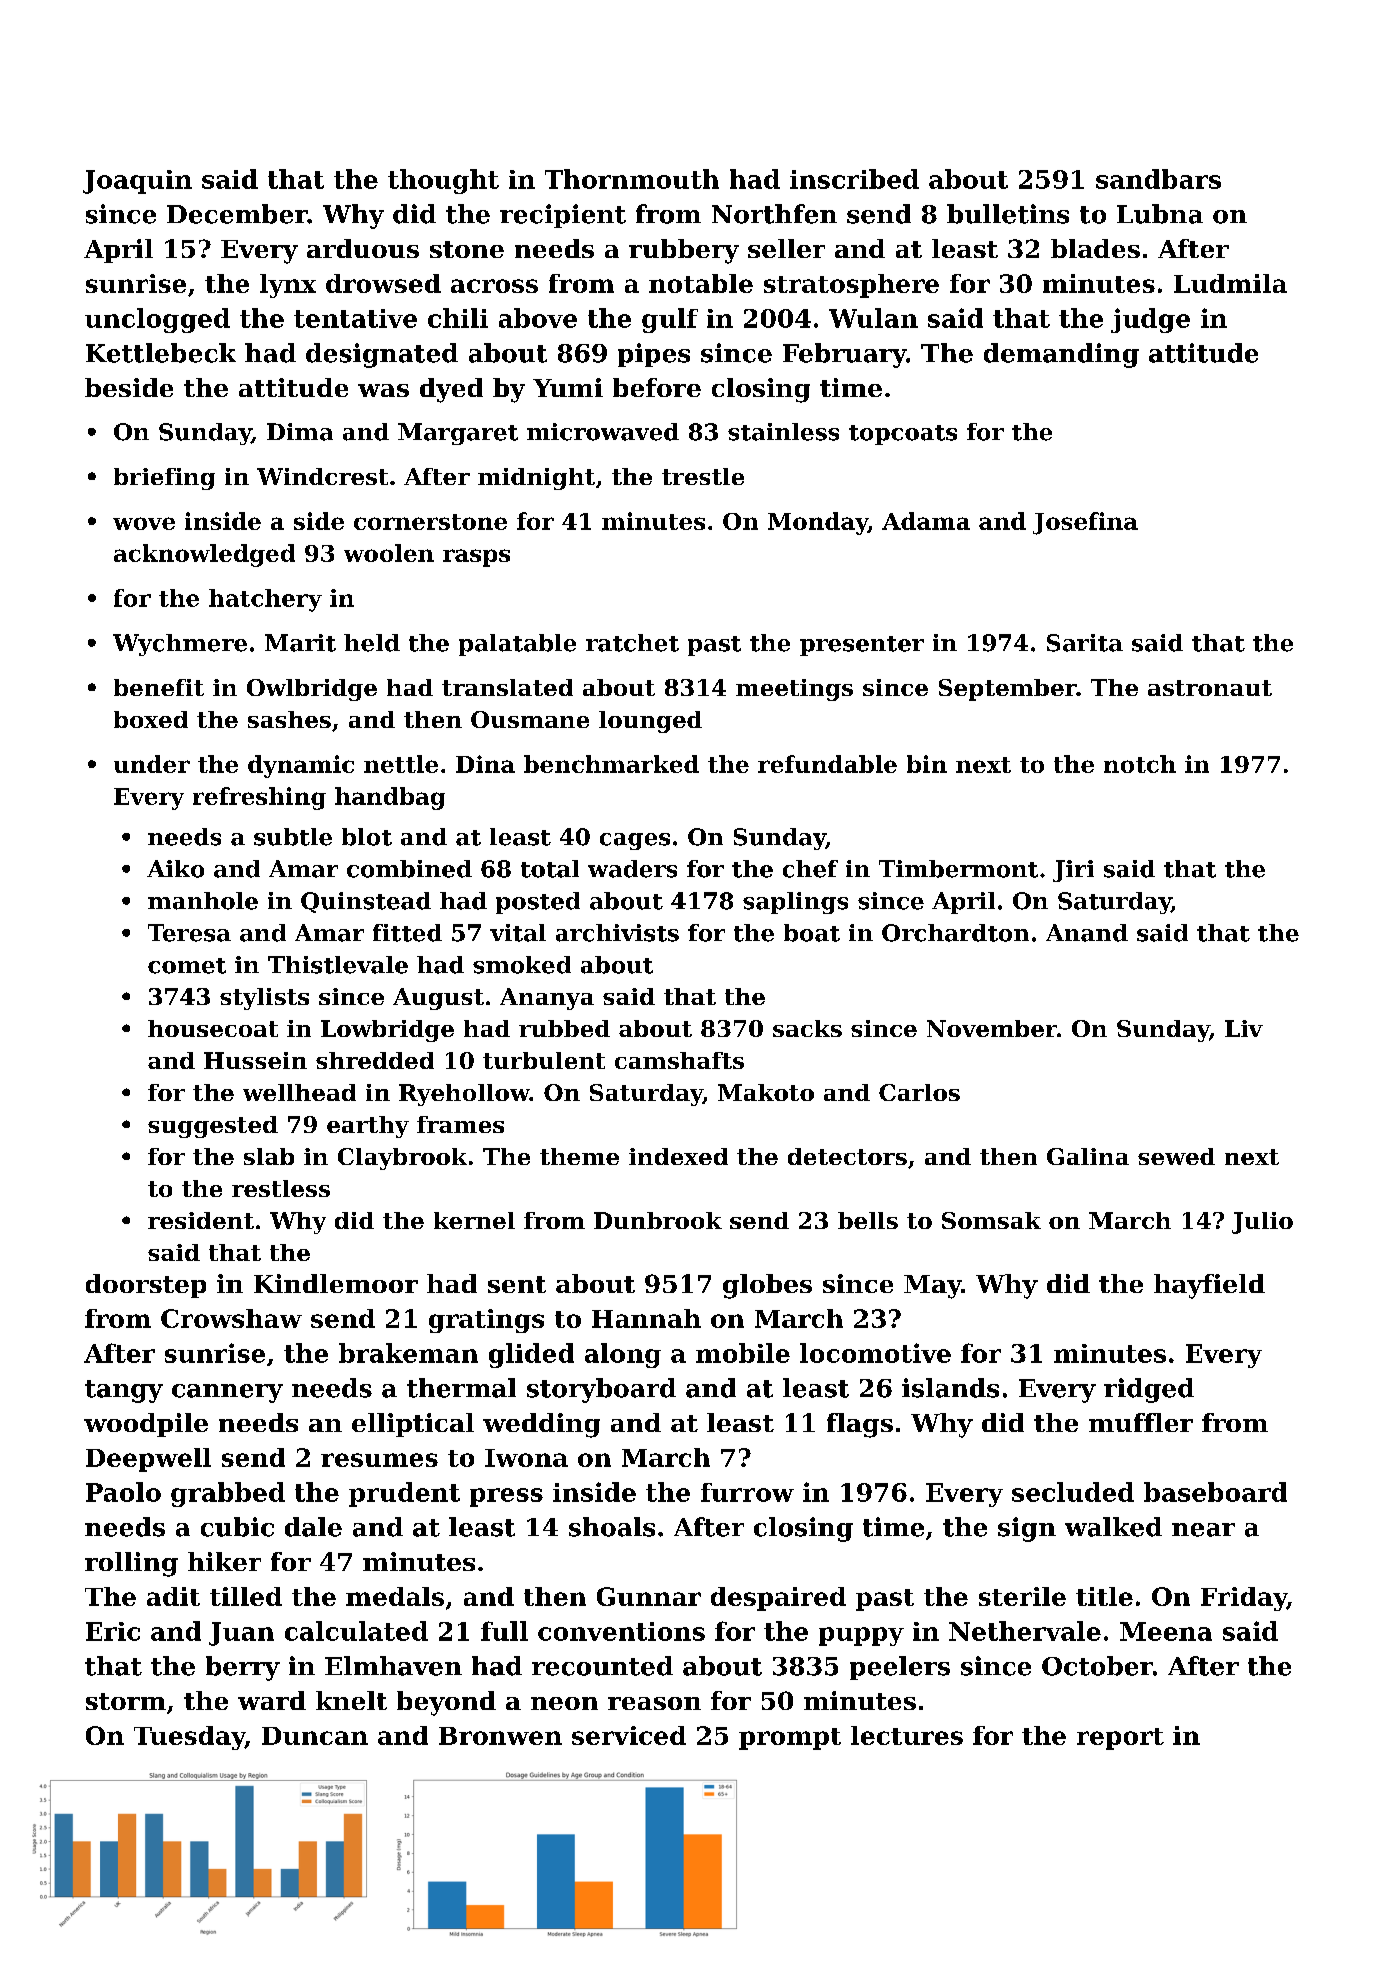  Describe the element at coordinates (794, 690) in the page. I see `meetings` at that location.
